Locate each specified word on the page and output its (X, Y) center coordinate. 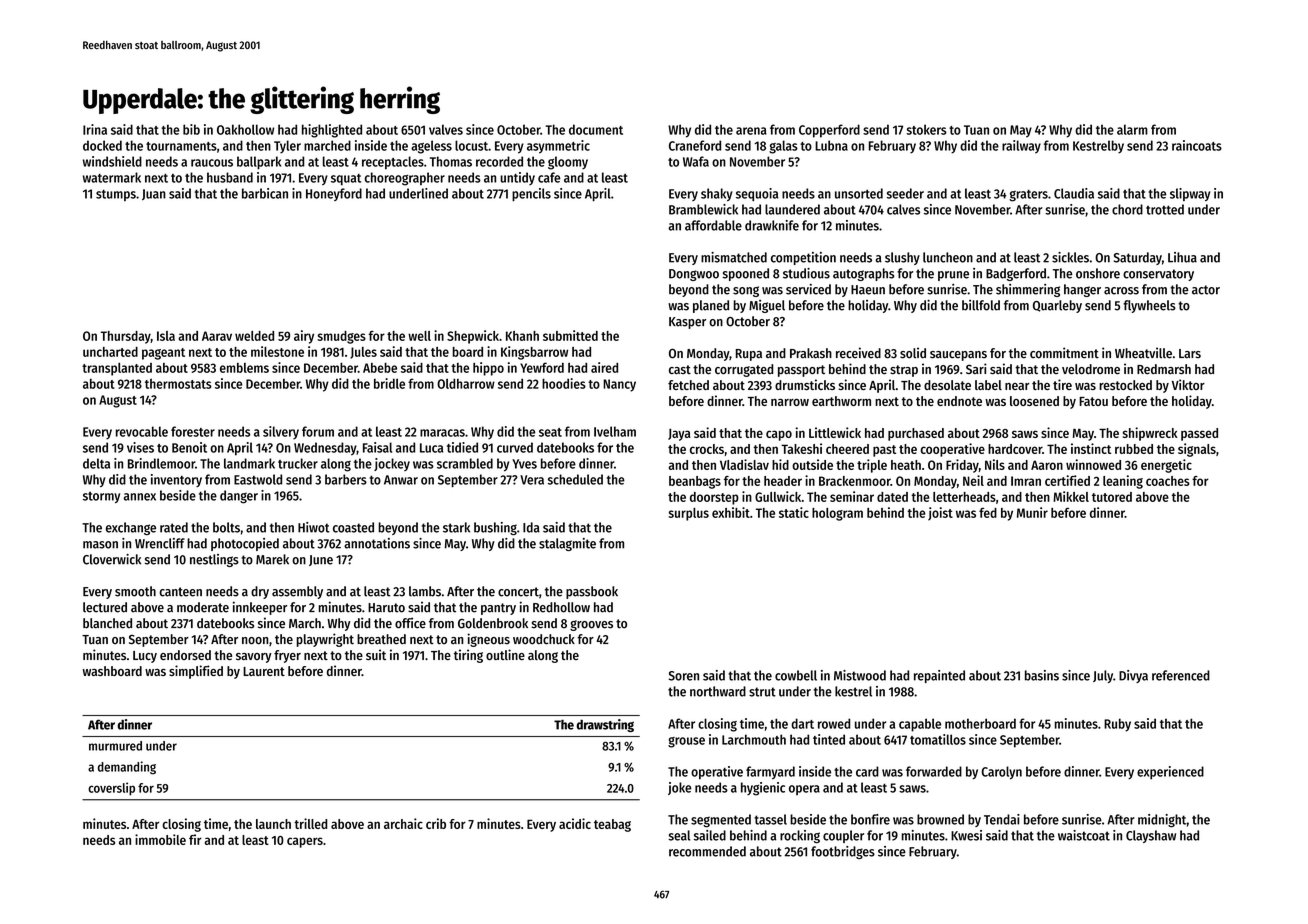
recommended (707, 851)
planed (711, 306)
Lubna (831, 145)
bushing (495, 528)
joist (940, 514)
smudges (342, 337)
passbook (592, 592)
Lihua (1182, 257)
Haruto (386, 608)
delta (96, 463)
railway (1021, 147)
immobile (160, 839)
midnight (1162, 821)
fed (988, 512)
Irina (95, 129)
